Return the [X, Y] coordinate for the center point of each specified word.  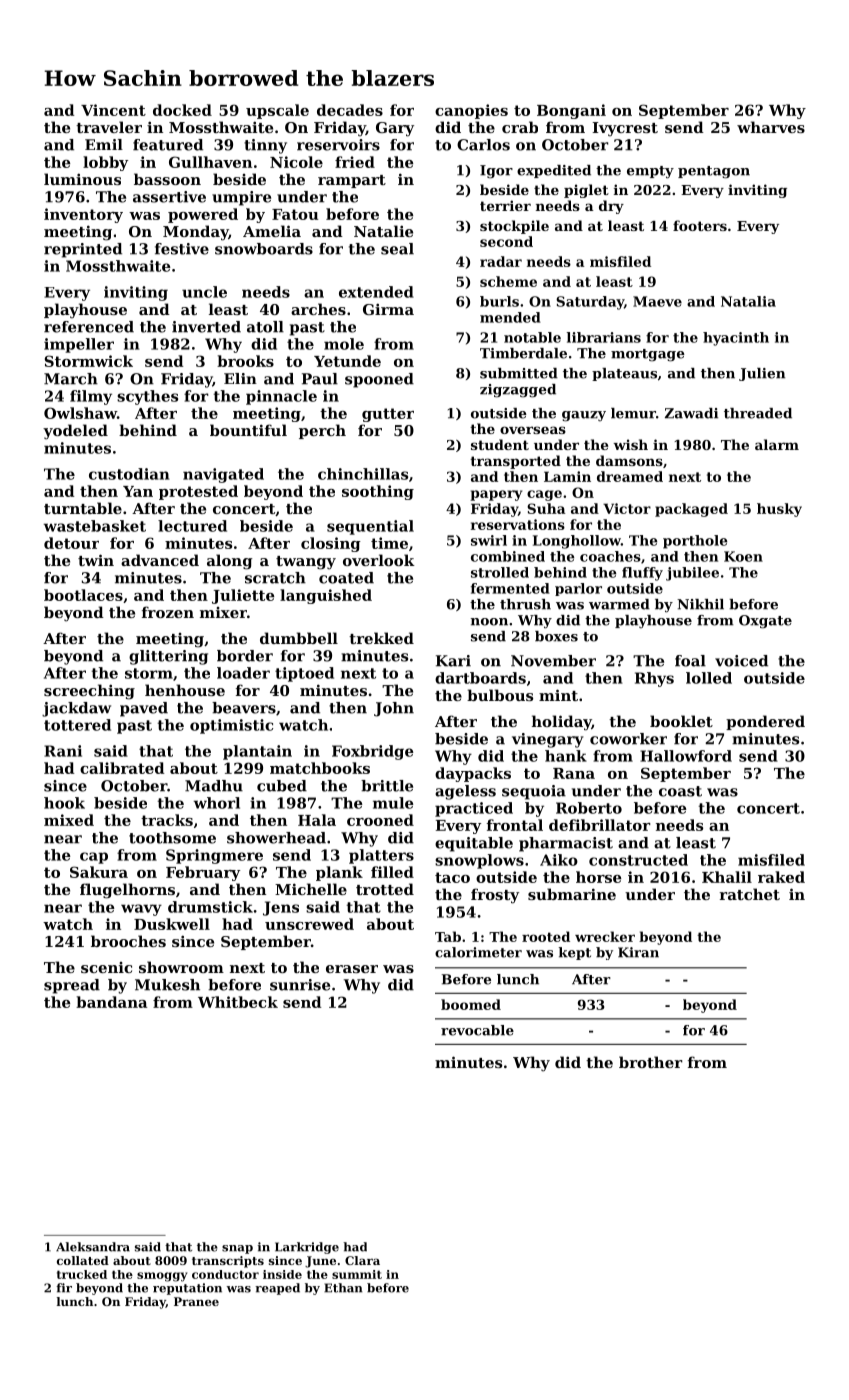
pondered [765, 722]
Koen [743, 556]
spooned [379, 380]
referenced [89, 327]
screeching [89, 692]
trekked [381, 638]
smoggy [162, 1277]
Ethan [343, 1288]
